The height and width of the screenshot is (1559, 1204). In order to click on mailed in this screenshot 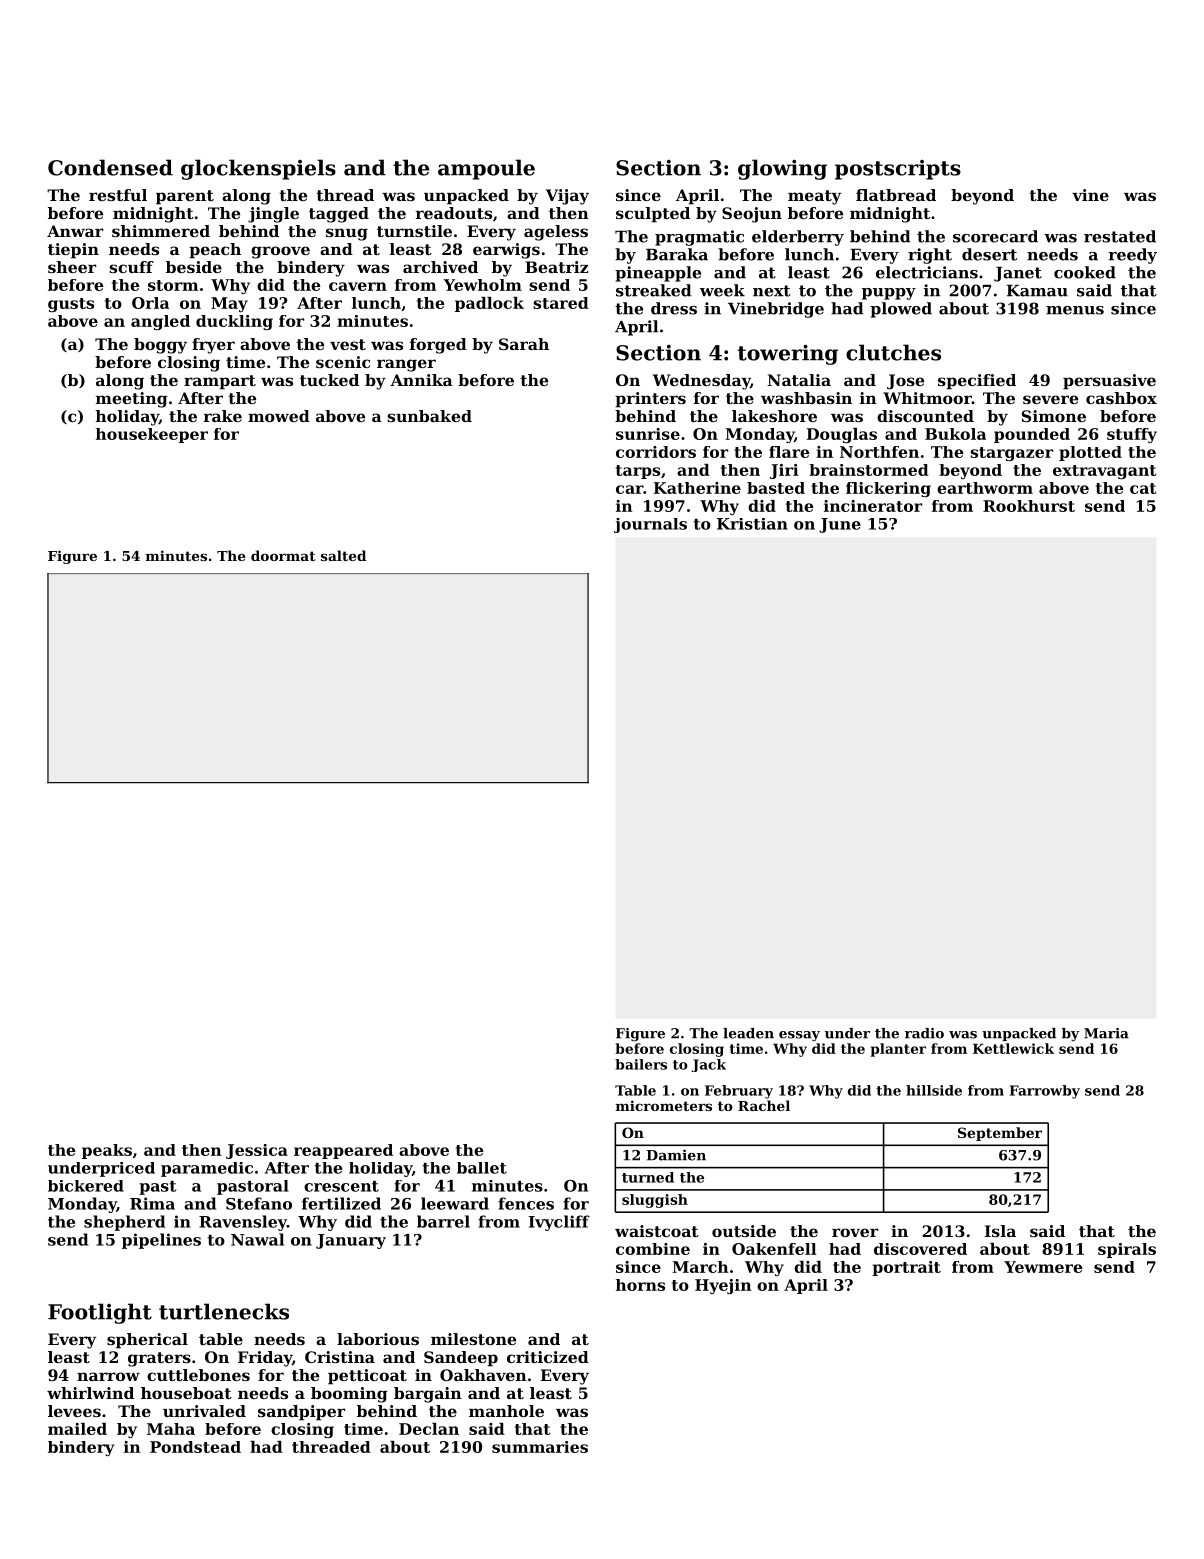, I will do `click(77, 1429)`.
